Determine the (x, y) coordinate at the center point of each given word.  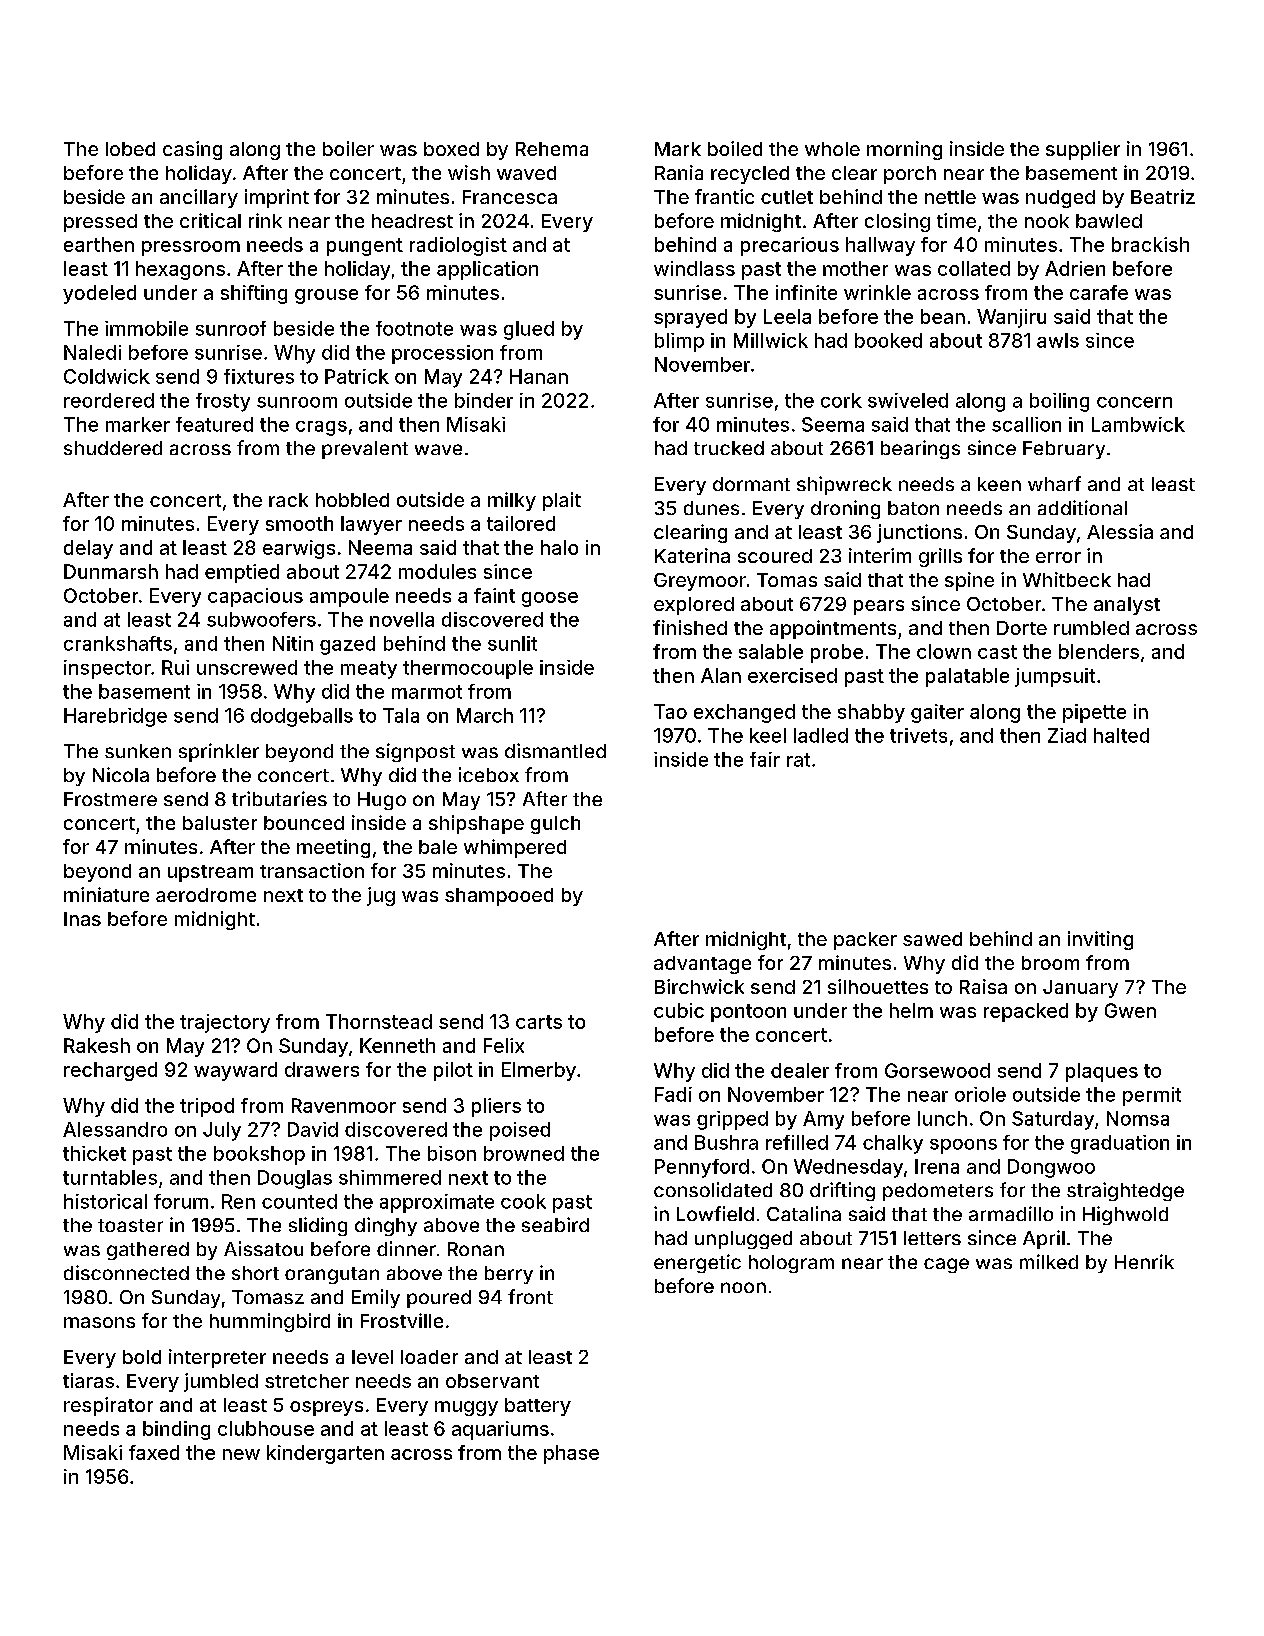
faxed (154, 1452)
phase (571, 1454)
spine (969, 581)
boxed (451, 149)
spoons (963, 1146)
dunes (711, 508)
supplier (1083, 150)
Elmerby (539, 1071)
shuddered (113, 448)
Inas (82, 919)
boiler (348, 148)
